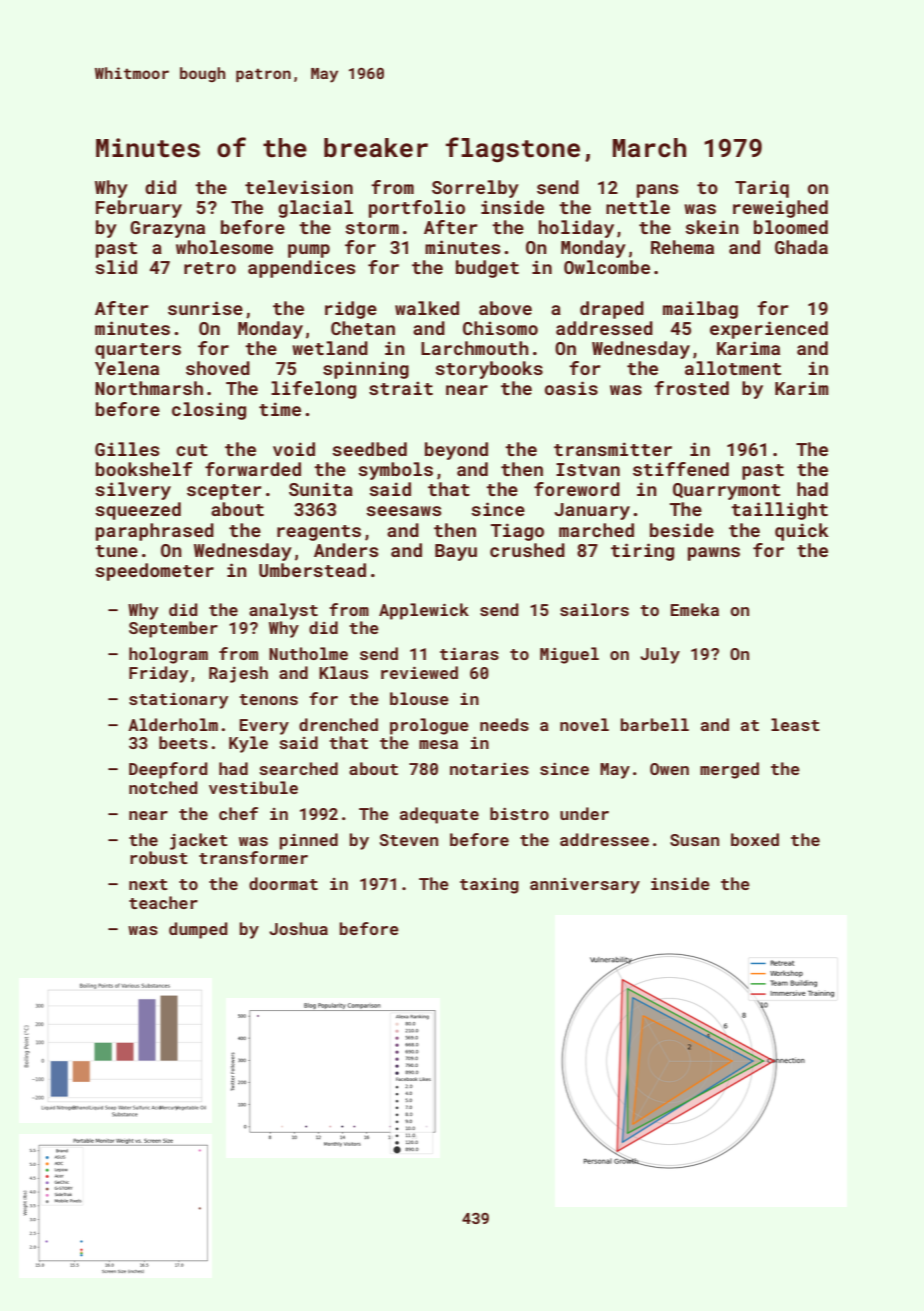 This document has width=924, height=1311. I want to click on hologram, so click(168, 655).
